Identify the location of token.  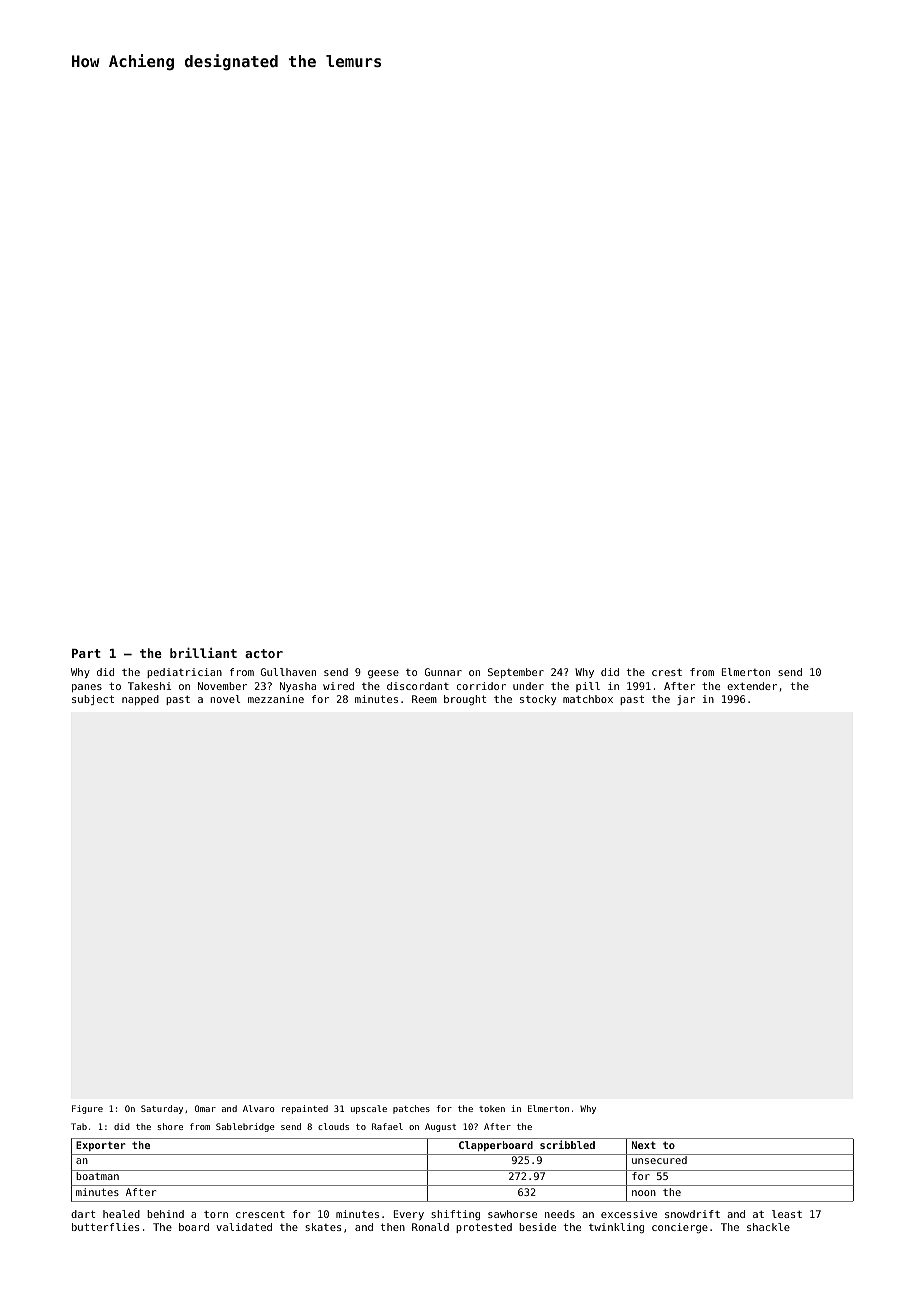
(492, 1108).
